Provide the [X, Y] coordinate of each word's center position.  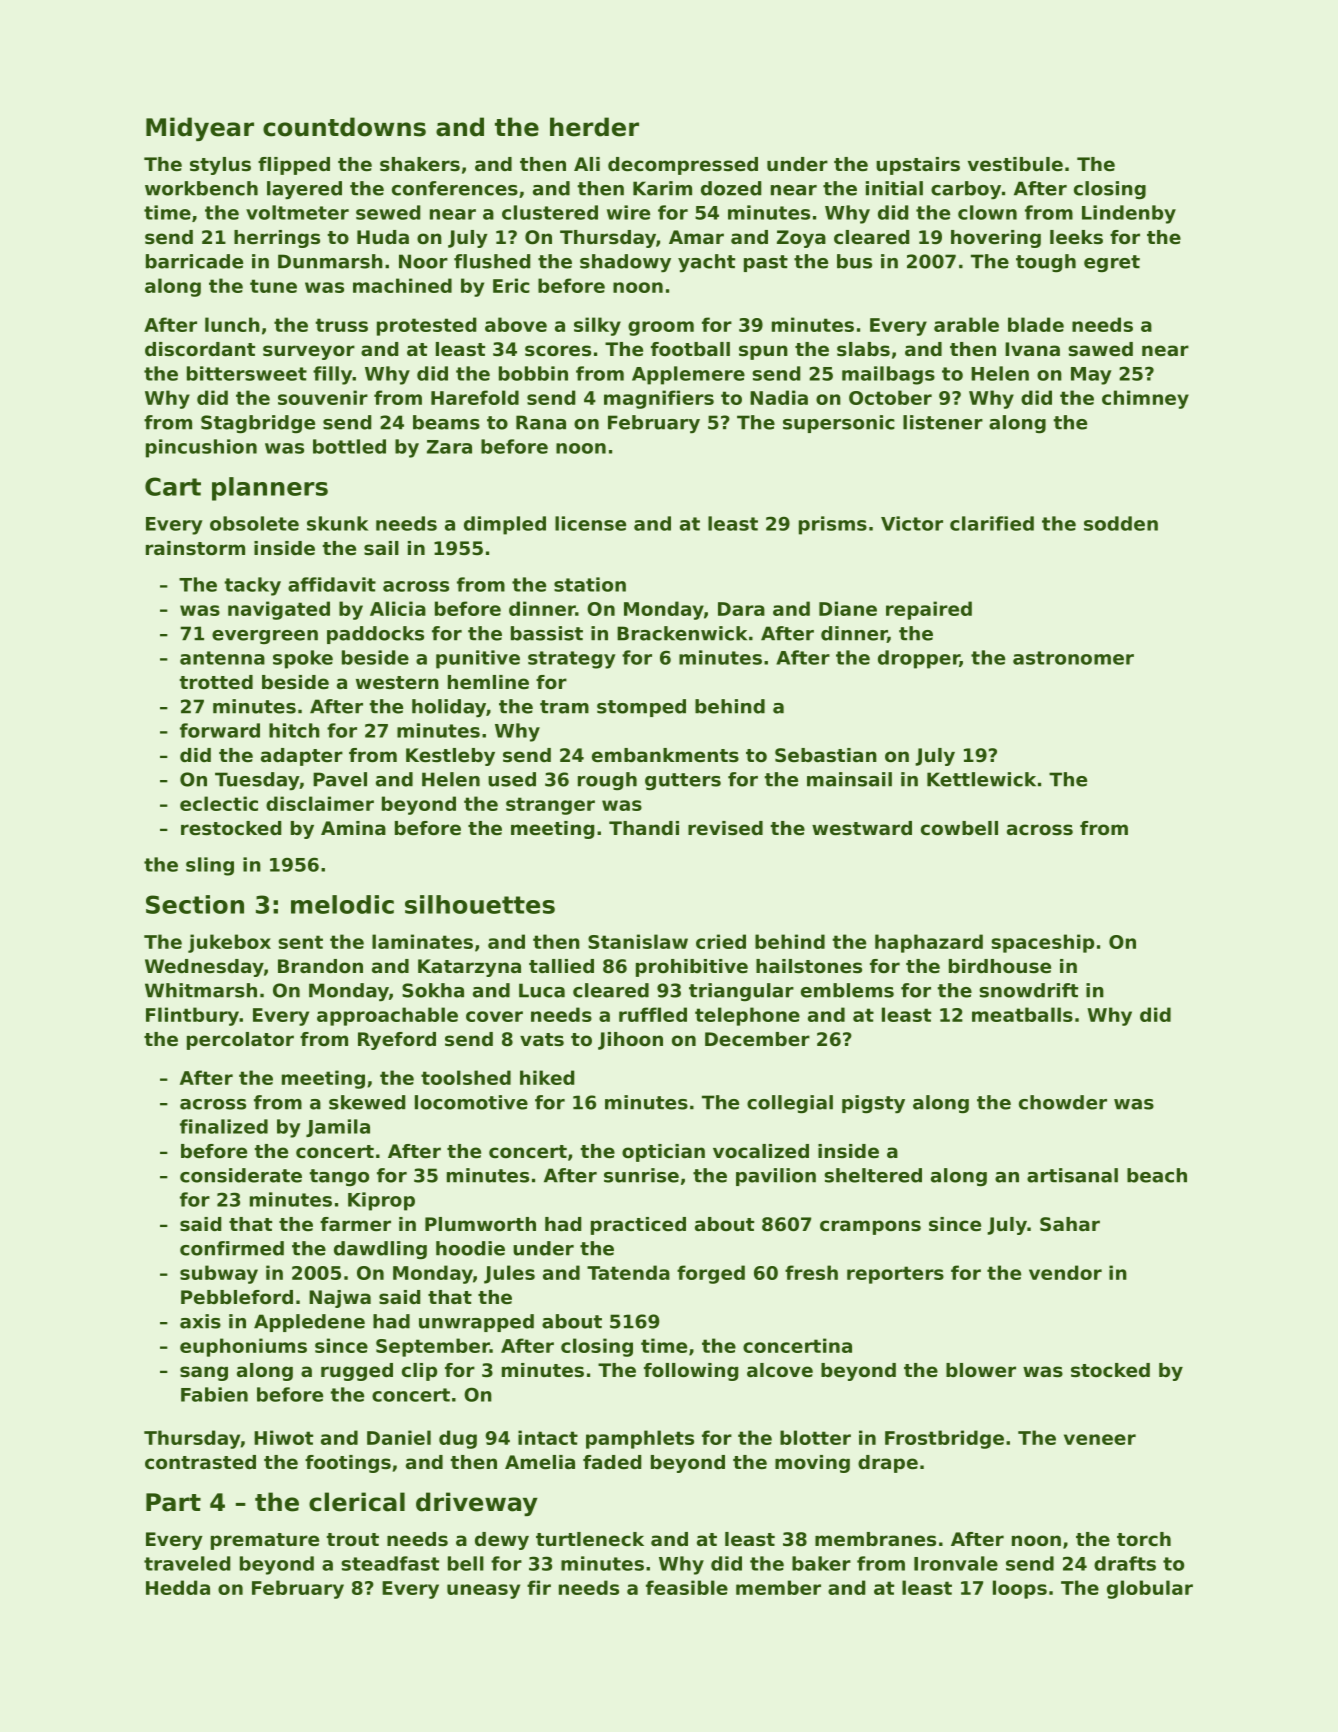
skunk [337, 523]
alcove [780, 1370]
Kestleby [450, 757]
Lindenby [1129, 214]
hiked [547, 1077]
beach [1157, 1175]
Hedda [178, 1587]
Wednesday [204, 968]
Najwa [340, 1299]
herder [594, 127]
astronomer [1073, 658]
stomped [641, 708]
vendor [1065, 1272]
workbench [201, 188]
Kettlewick [981, 779]
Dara [741, 609]
